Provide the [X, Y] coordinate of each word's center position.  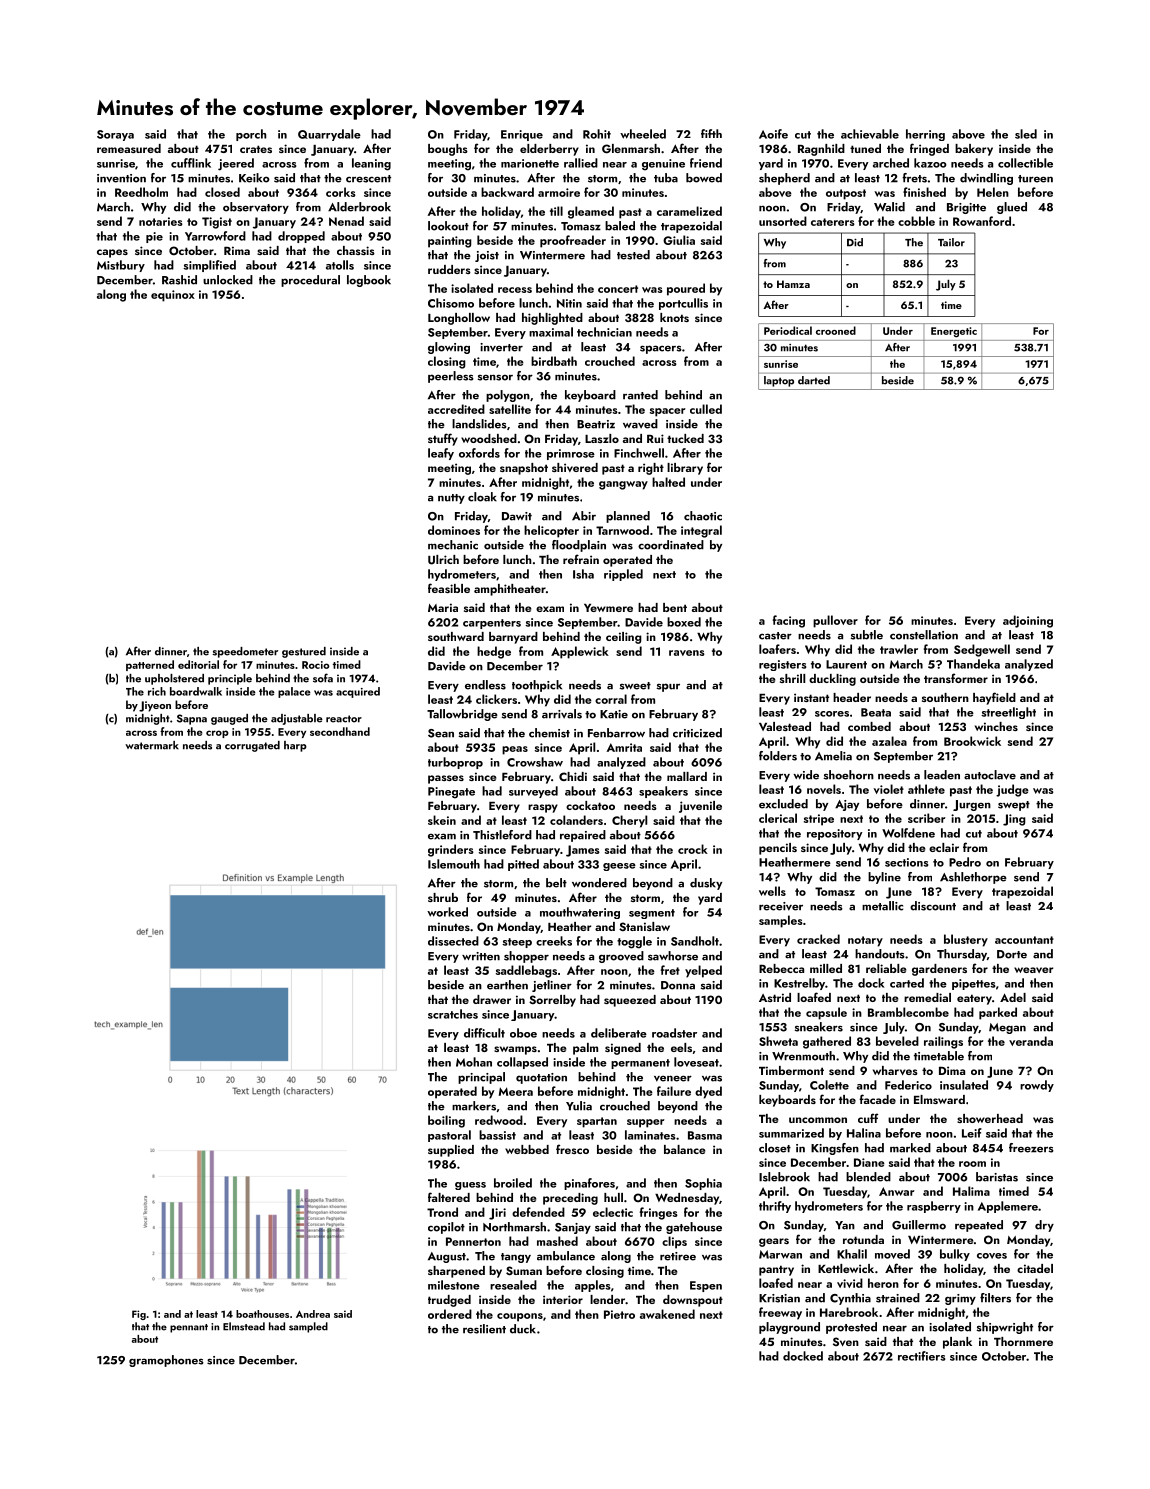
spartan [597, 1122]
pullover [835, 621]
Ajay [847, 805]
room [972, 1164]
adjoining [1028, 621]
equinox [173, 296]
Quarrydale [329, 135]
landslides [479, 424]
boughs [448, 150]
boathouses [262, 1314]
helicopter [551, 531]
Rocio [316, 665]
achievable [870, 134]
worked [447, 912]
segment [652, 914]
